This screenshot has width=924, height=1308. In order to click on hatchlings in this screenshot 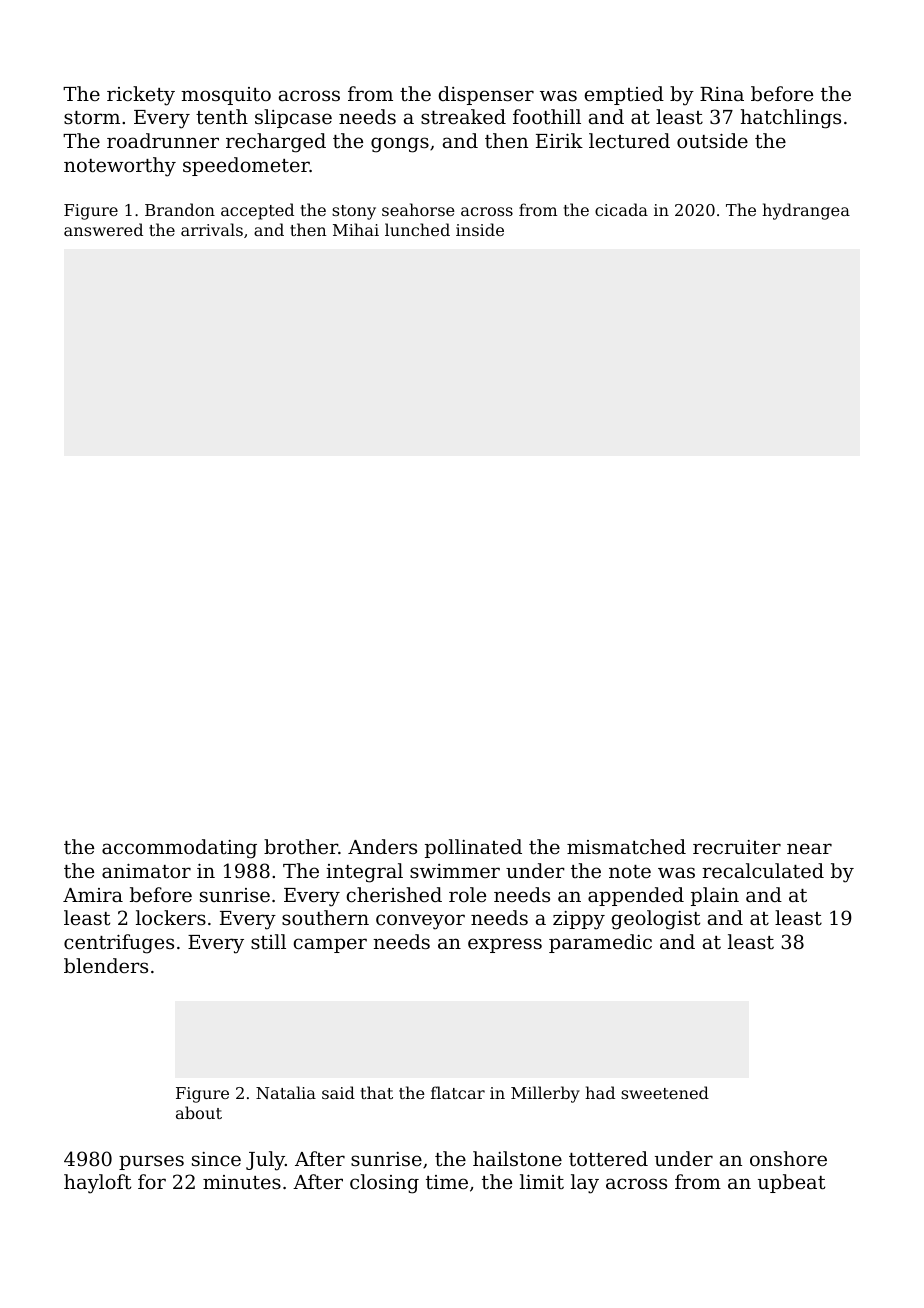, I will do `click(791, 119)`.
